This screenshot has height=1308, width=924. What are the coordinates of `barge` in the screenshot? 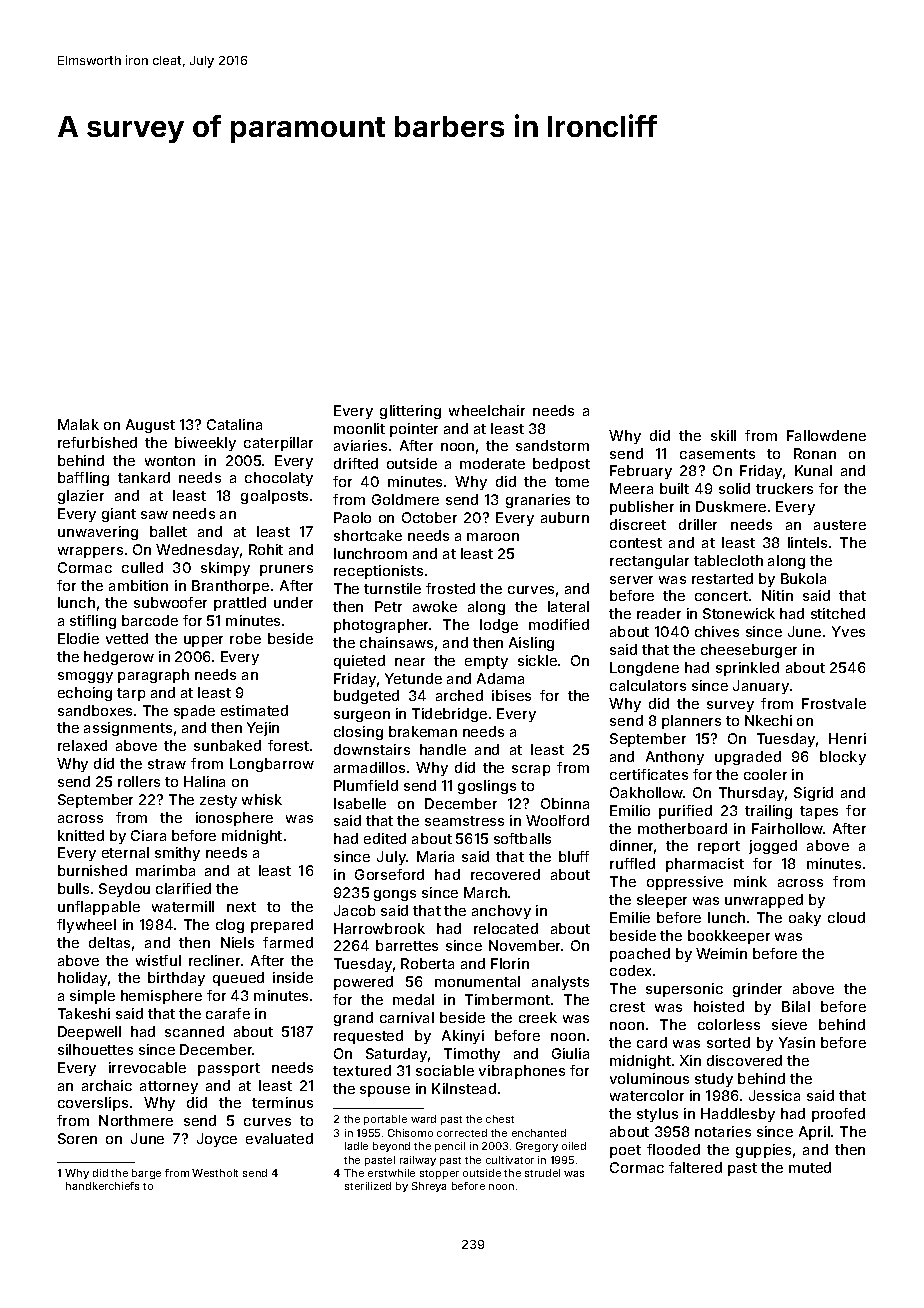 It's located at (146, 1174).
